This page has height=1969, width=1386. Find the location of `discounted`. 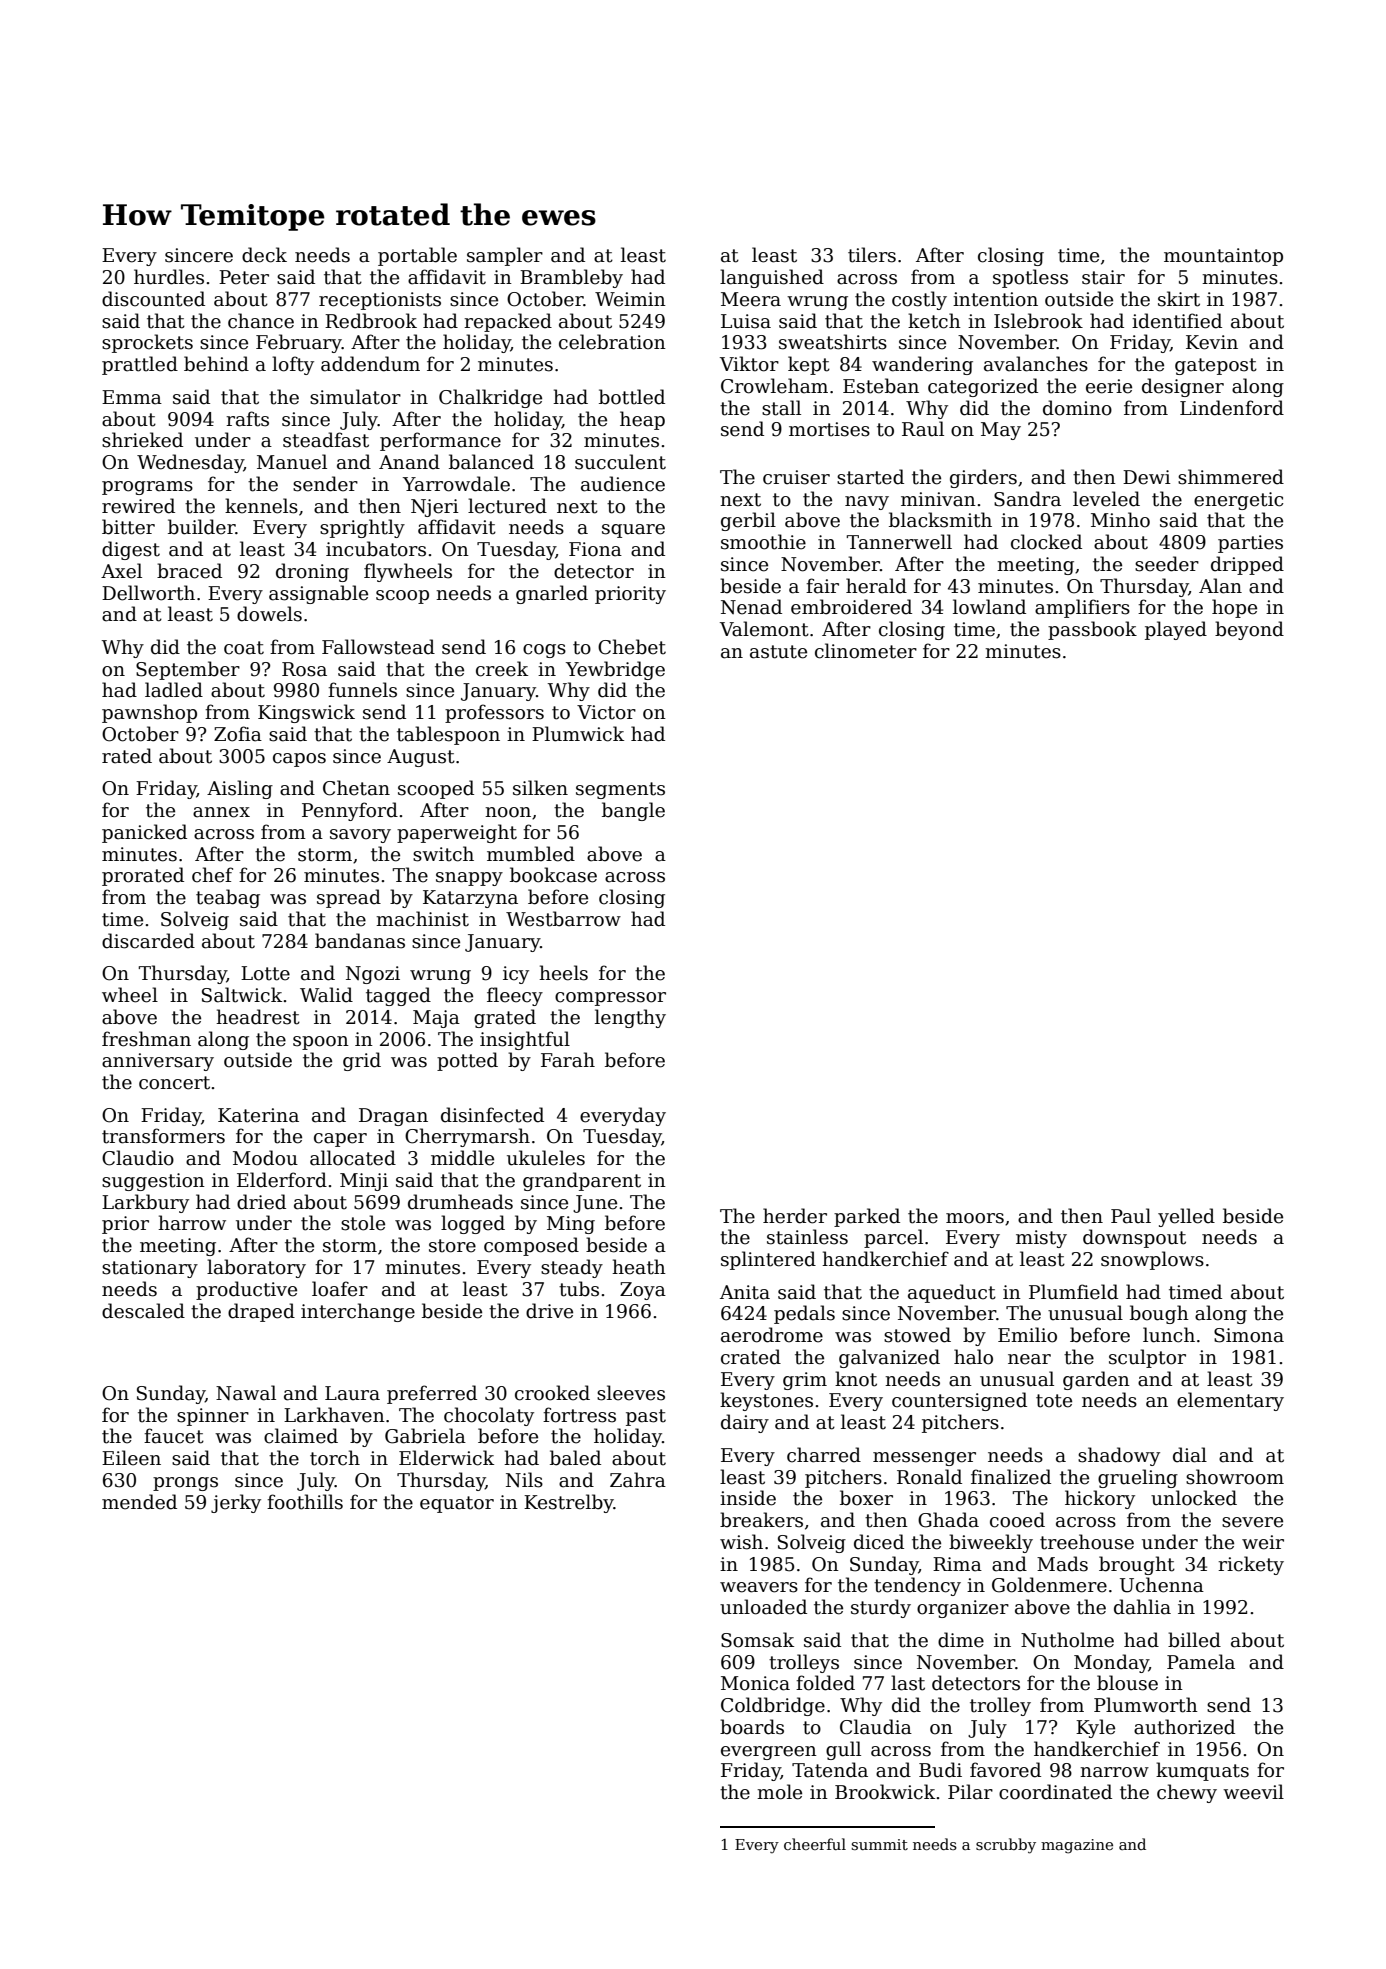

discounted is located at coordinates (153, 299).
